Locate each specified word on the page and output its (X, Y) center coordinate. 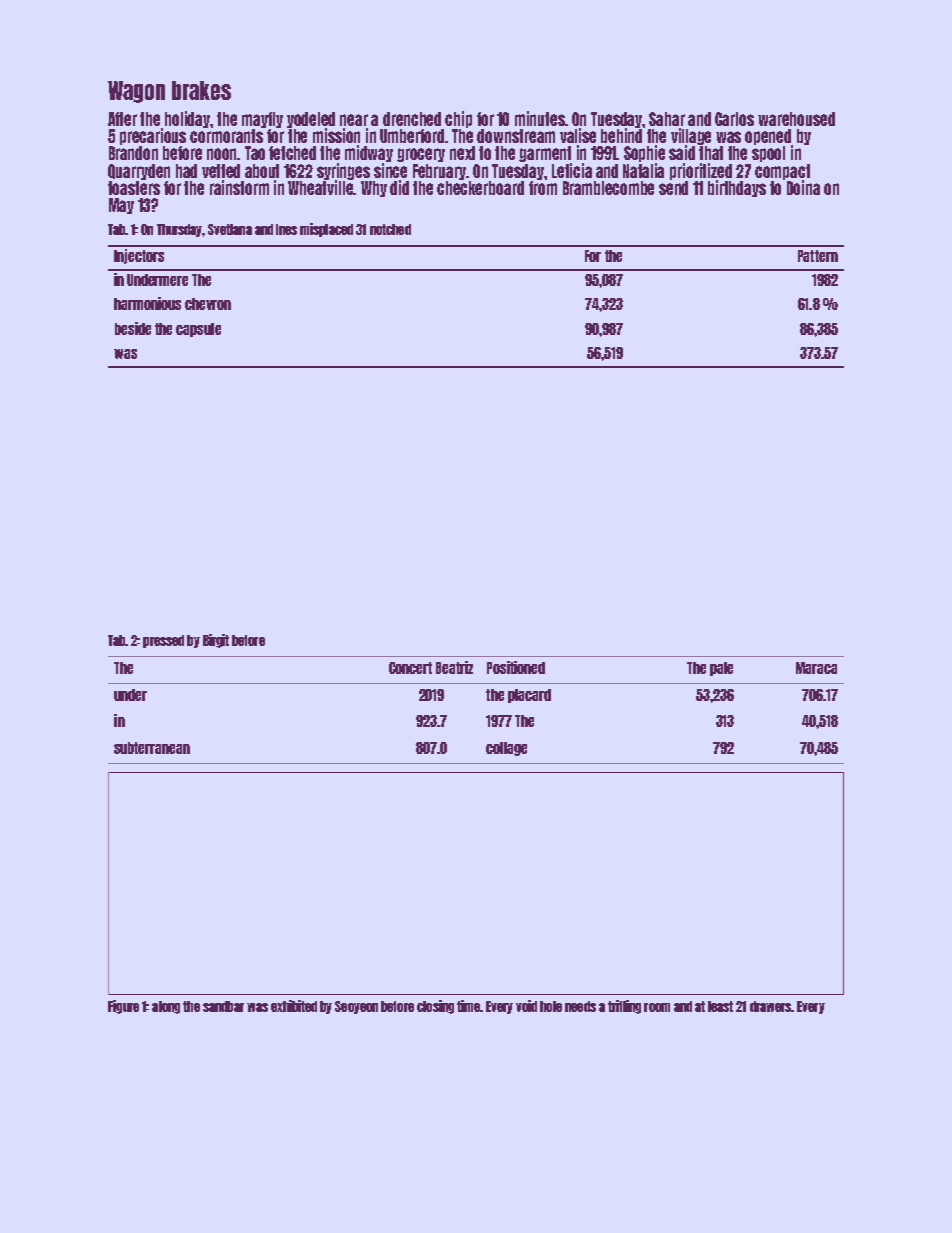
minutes (540, 118)
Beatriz (454, 667)
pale (721, 669)
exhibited (294, 1006)
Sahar (667, 119)
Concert (410, 668)
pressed (163, 641)
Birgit (216, 641)
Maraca (816, 668)
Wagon (136, 92)
